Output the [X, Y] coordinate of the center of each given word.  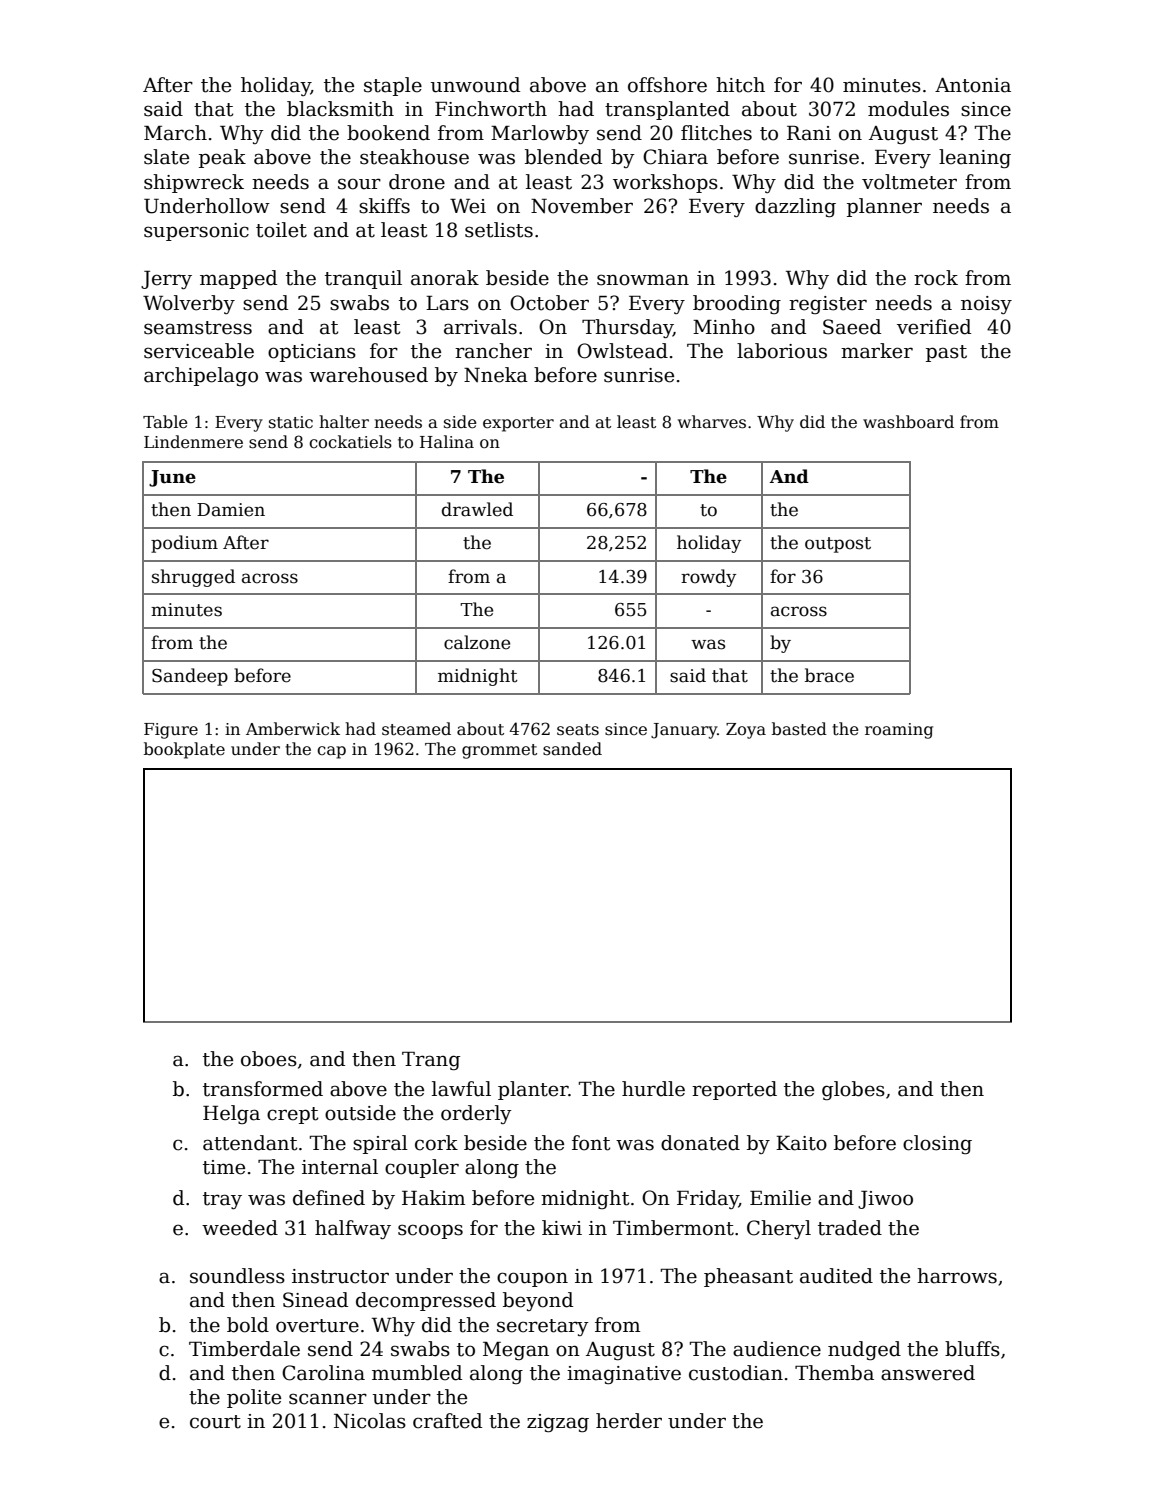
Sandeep [190, 677]
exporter [518, 424]
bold [248, 1325]
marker [877, 351]
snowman [643, 280]
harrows [957, 1276]
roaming [899, 731]
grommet [499, 751]
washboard [908, 421]
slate [166, 157]
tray [222, 1200]
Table [165, 422]
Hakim [433, 1198]
